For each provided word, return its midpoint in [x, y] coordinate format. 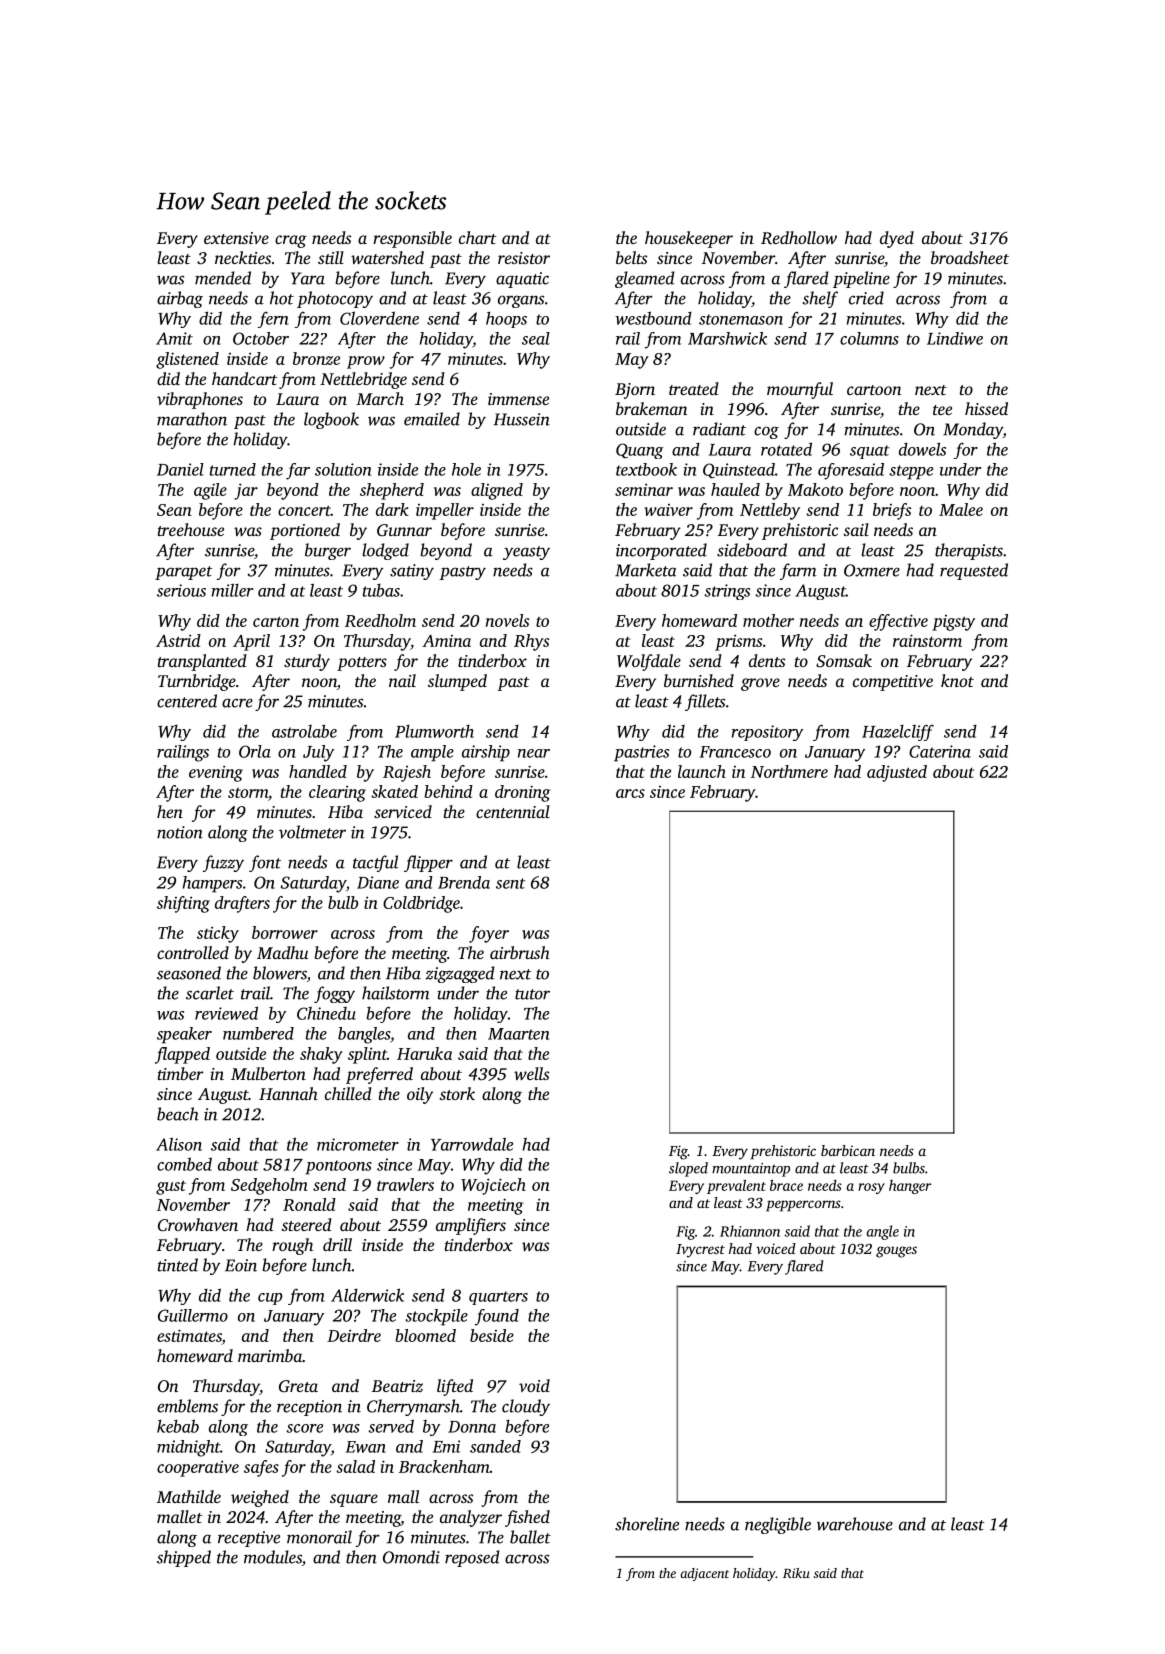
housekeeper [689, 239]
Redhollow [799, 238]
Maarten [518, 1034]
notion [180, 832]
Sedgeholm [269, 1186]
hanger [910, 1187]
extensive [236, 238]
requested [974, 571]
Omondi [411, 1557]
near [534, 753]
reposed [472, 1558]
